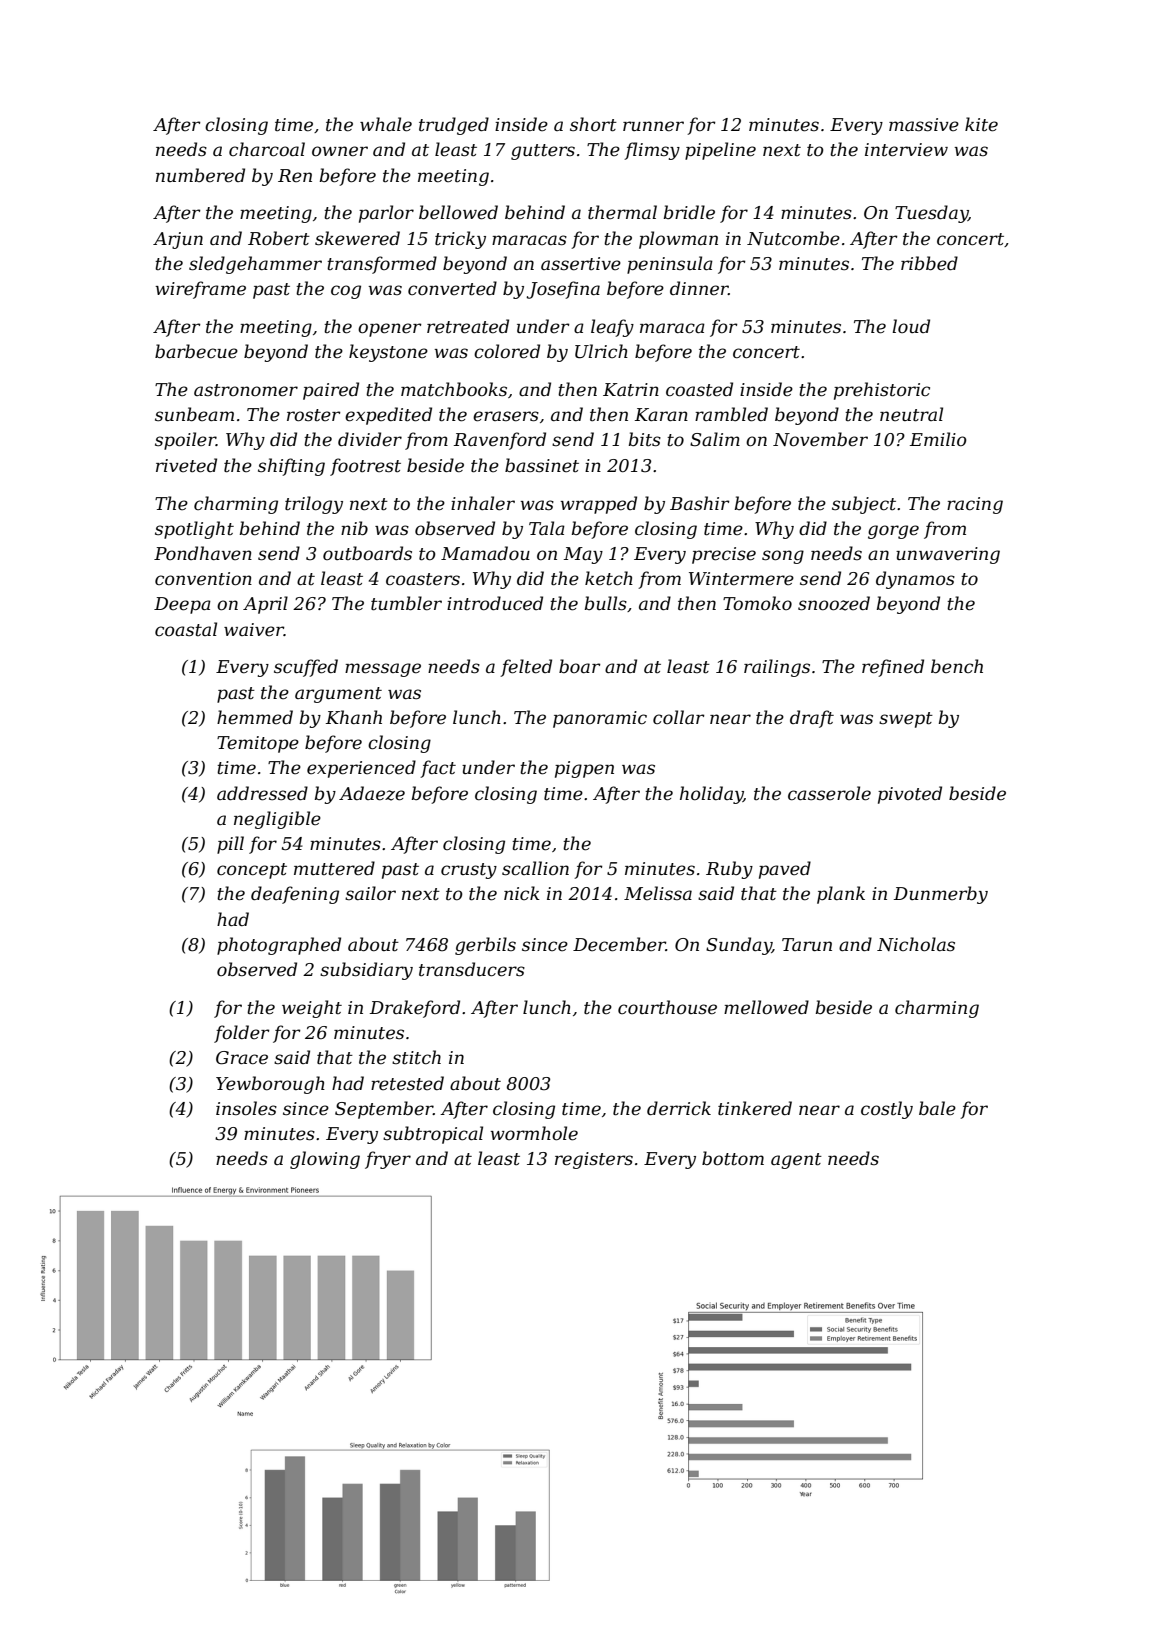  Describe the element at coordinates (911, 326) in the page. I see `loud` at that location.
